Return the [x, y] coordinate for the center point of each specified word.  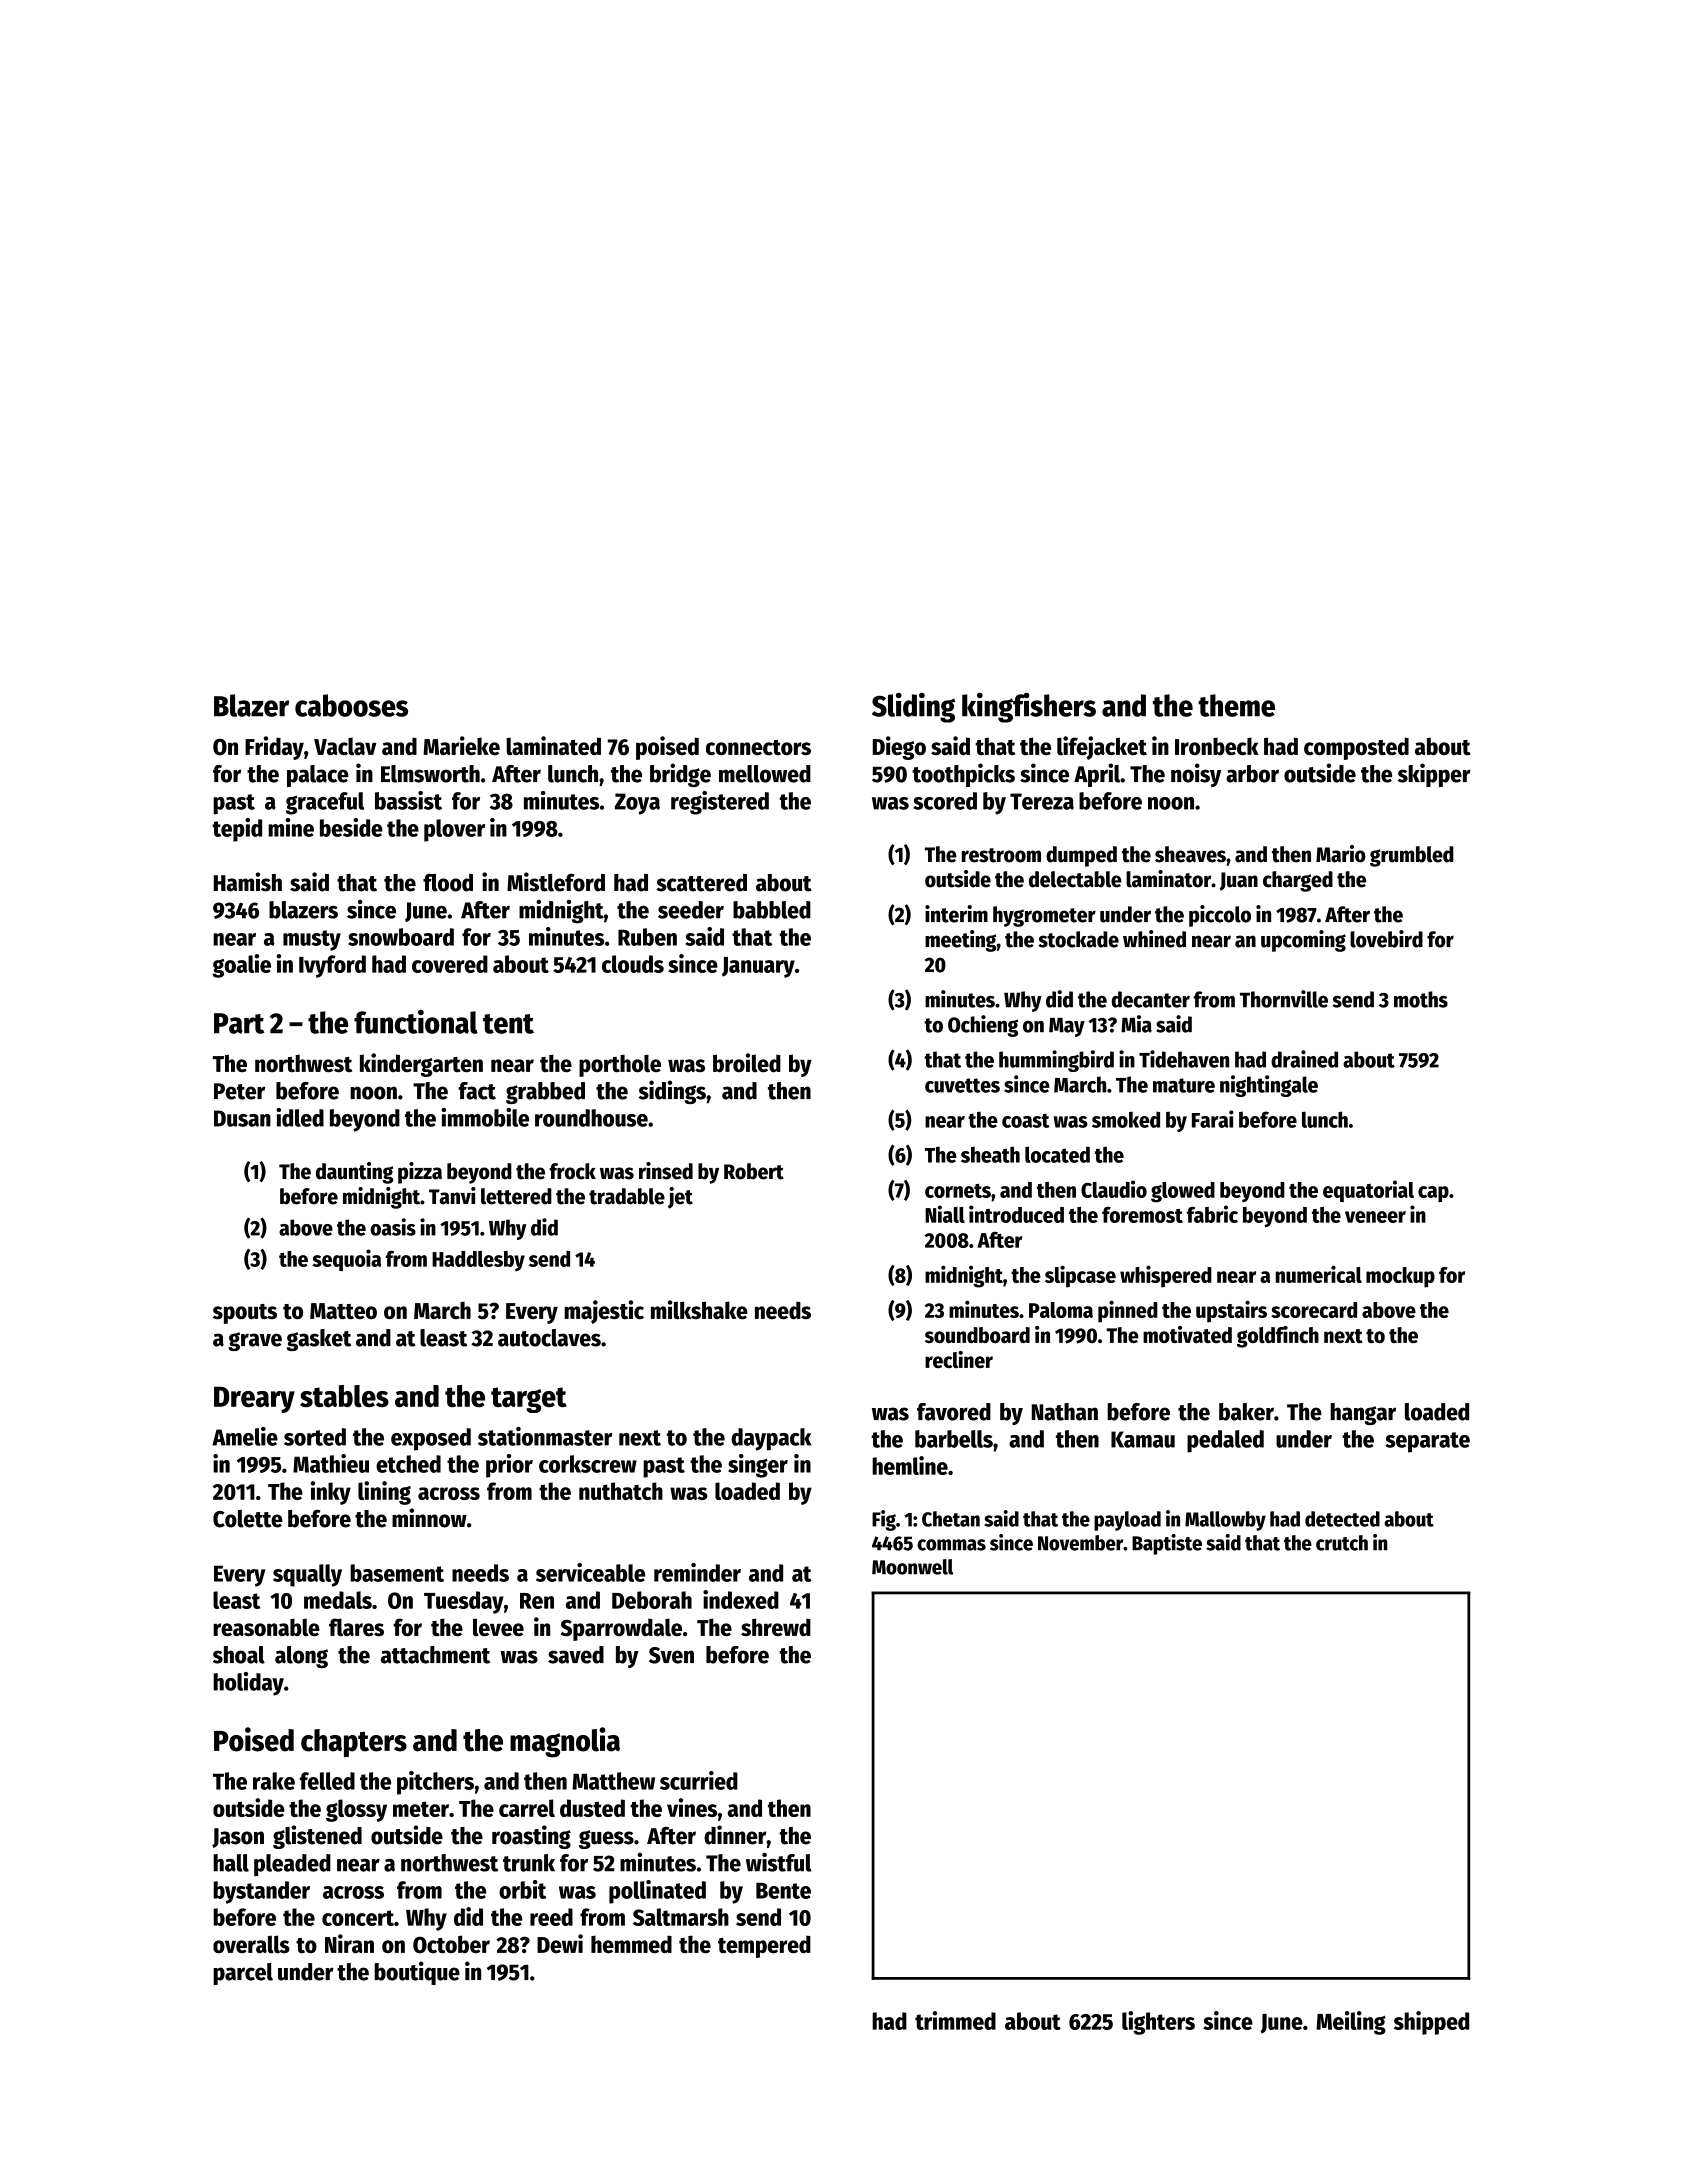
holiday [248, 1684]
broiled [747, 1063]
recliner [959, 1359]
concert [358, 1918]
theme [1236, 705]
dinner [735, 1835]
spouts [245, 1314]
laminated [553, 746]
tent [508, 1024]
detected [1342, 1519]
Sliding [913, 707]
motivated [1187, 1334]
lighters [1158, 2023]
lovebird [1386, 939]
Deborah [652, 1600]
